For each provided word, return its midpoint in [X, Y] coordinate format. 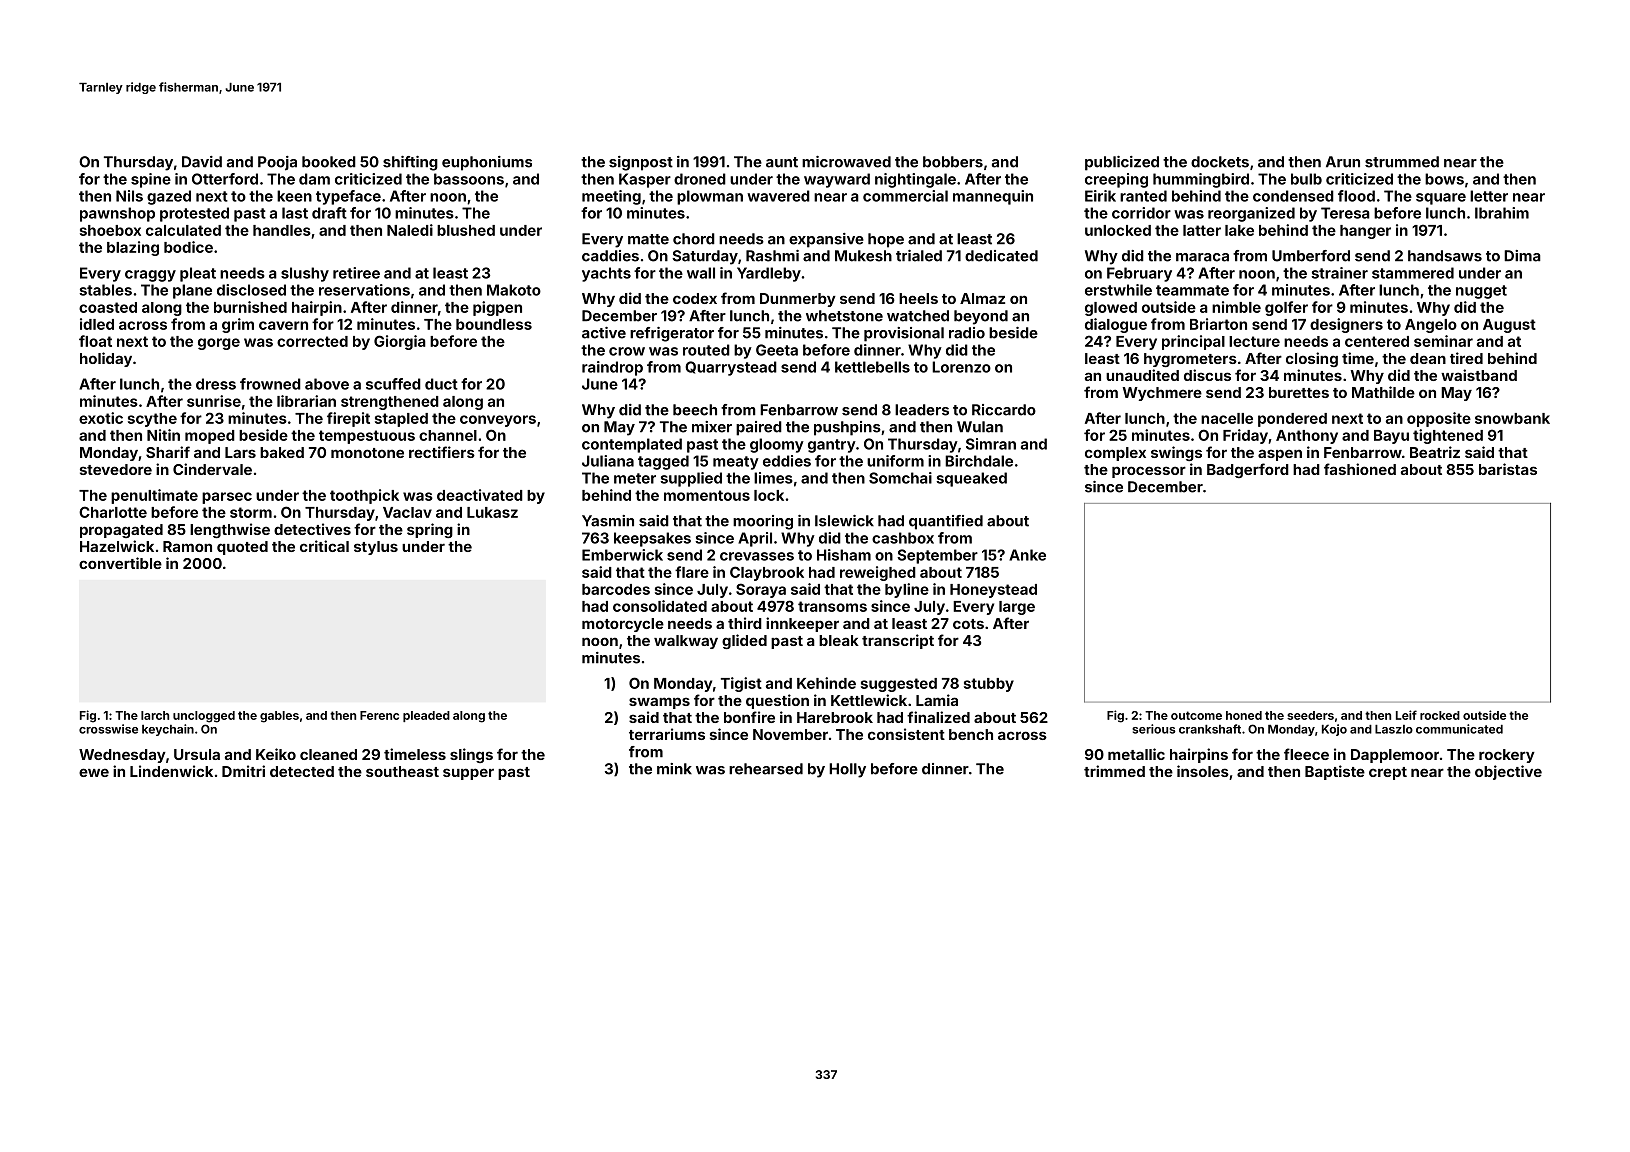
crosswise [108, 729]
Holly [847, 770]
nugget [1481, 292]
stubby [989, 685]
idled [97, 324]
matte [648, 239]
